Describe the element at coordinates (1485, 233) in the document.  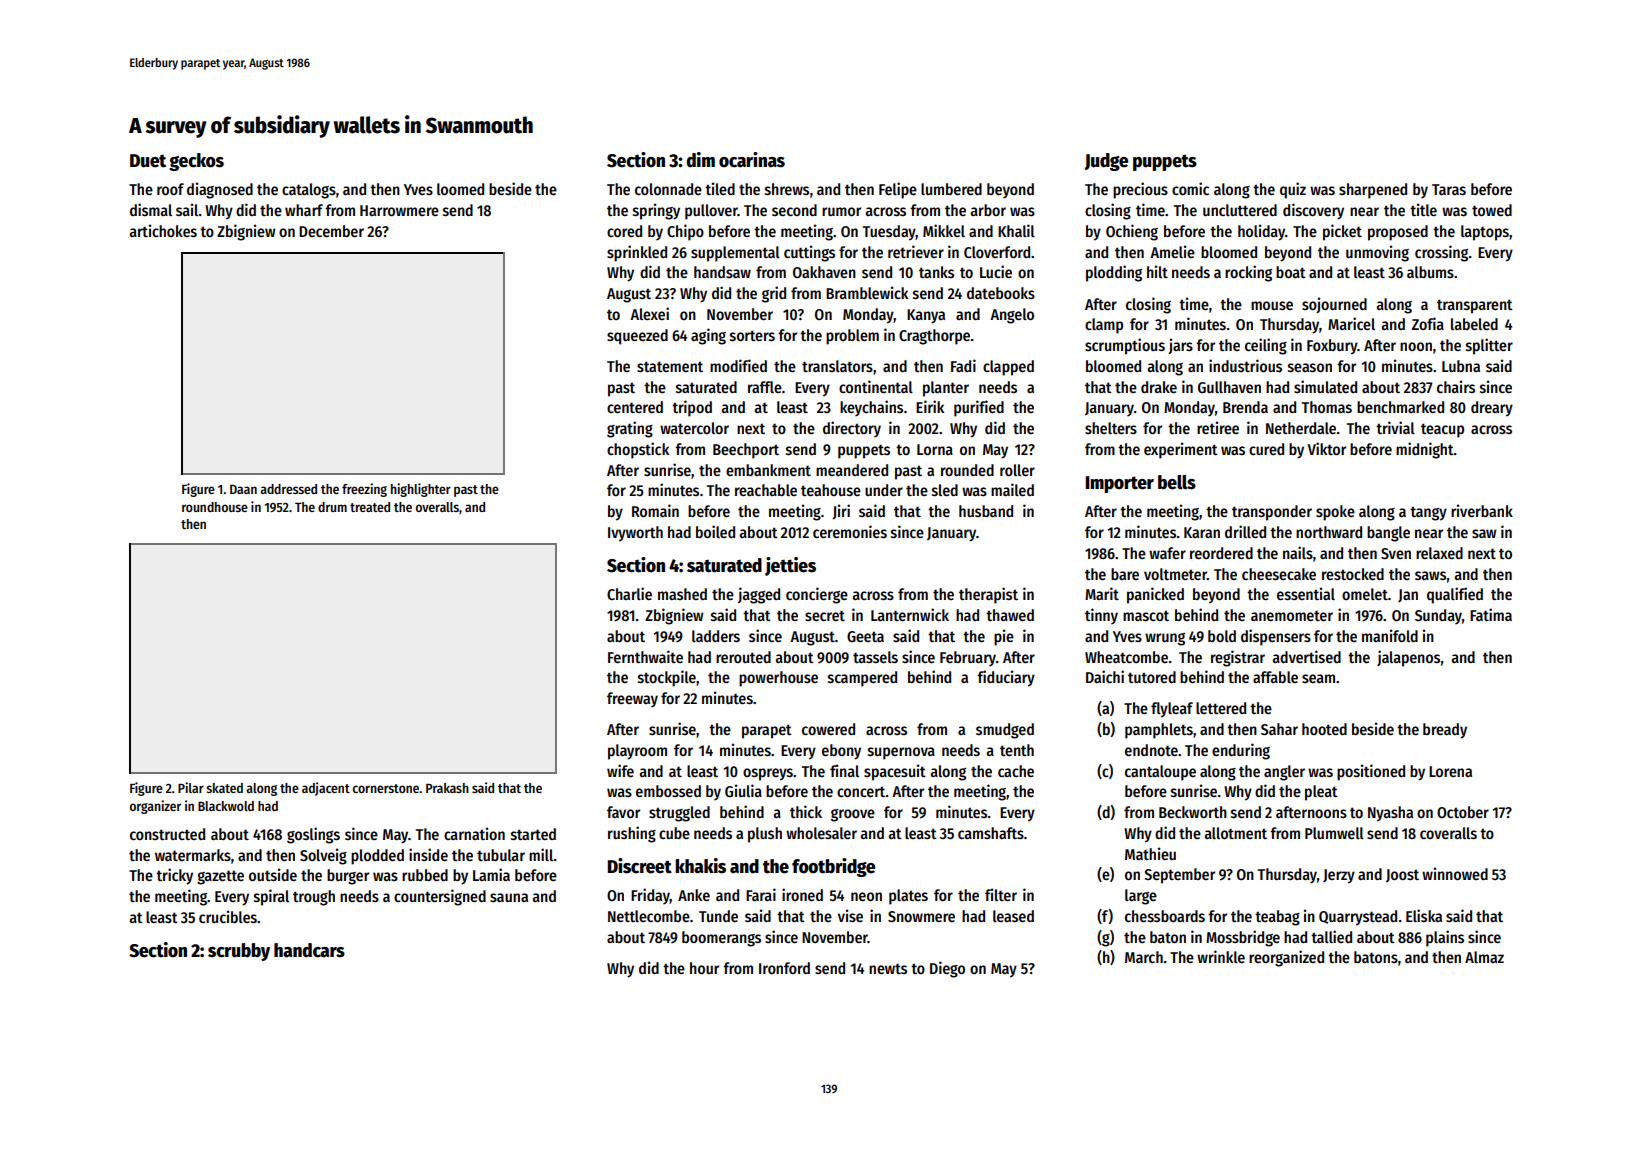
I see `laptops` at that location.
